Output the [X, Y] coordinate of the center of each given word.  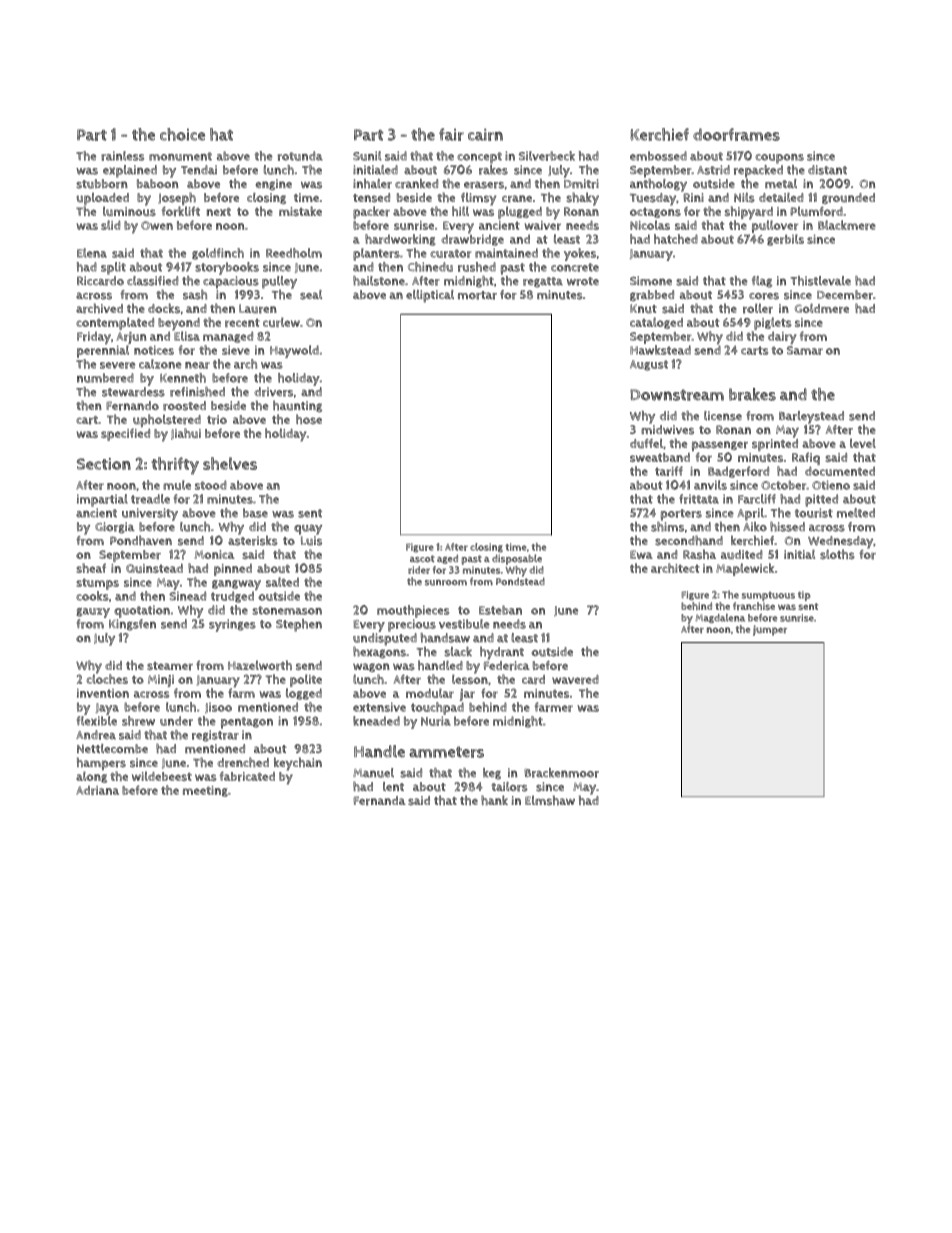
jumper [770, 630]
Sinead [187, 596]
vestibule [464, 624]
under [176, 721]
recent [242, 323]
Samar [805, 350]
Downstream [677, 395]
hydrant [502, 653]
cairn [485, 134]
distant [827, 170]
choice [182, 134]
